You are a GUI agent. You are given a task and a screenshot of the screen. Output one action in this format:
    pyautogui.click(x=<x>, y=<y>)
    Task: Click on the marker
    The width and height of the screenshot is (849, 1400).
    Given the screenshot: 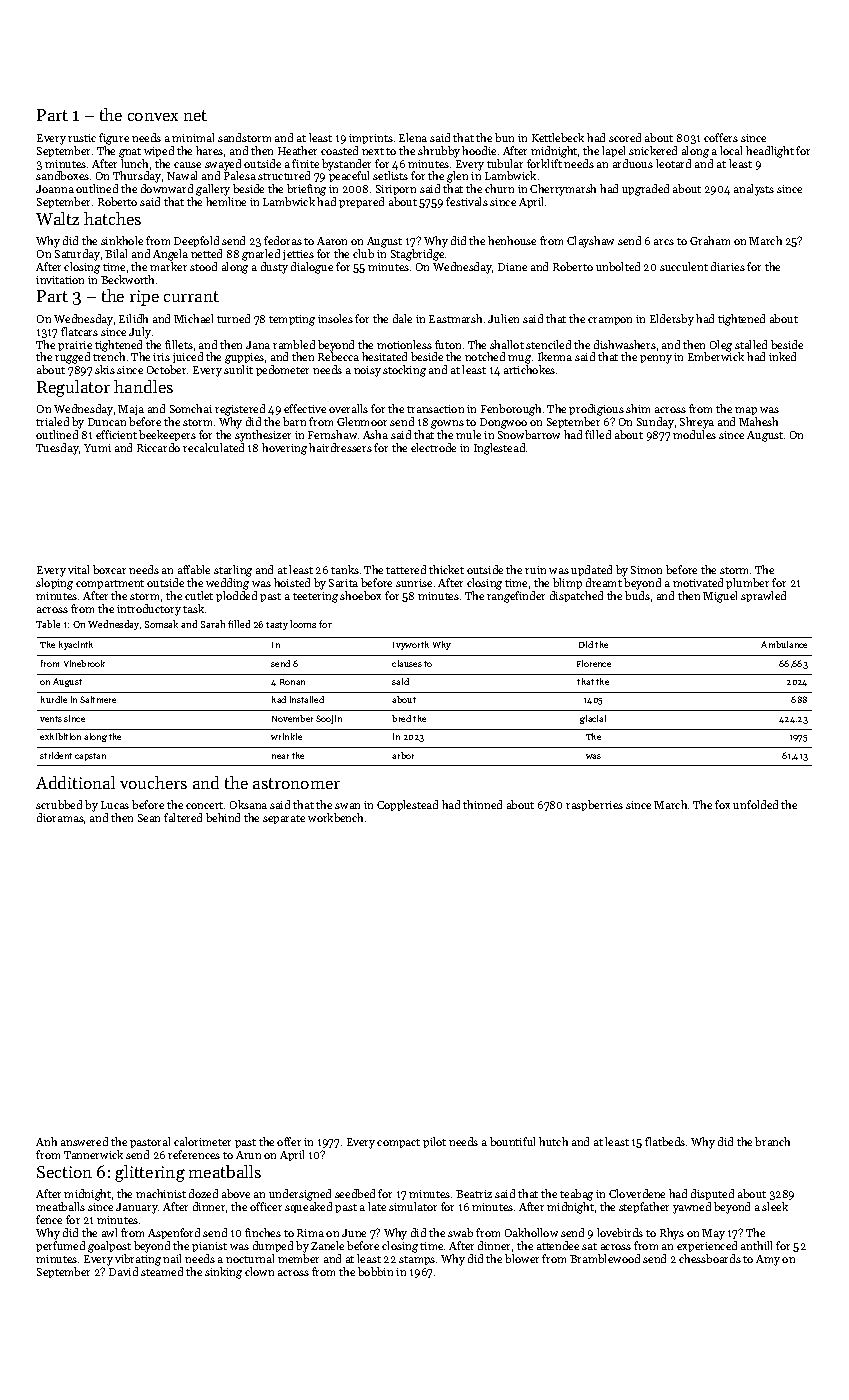 What is the action you would take?
    pyautogui.click(x=168, y=266)
